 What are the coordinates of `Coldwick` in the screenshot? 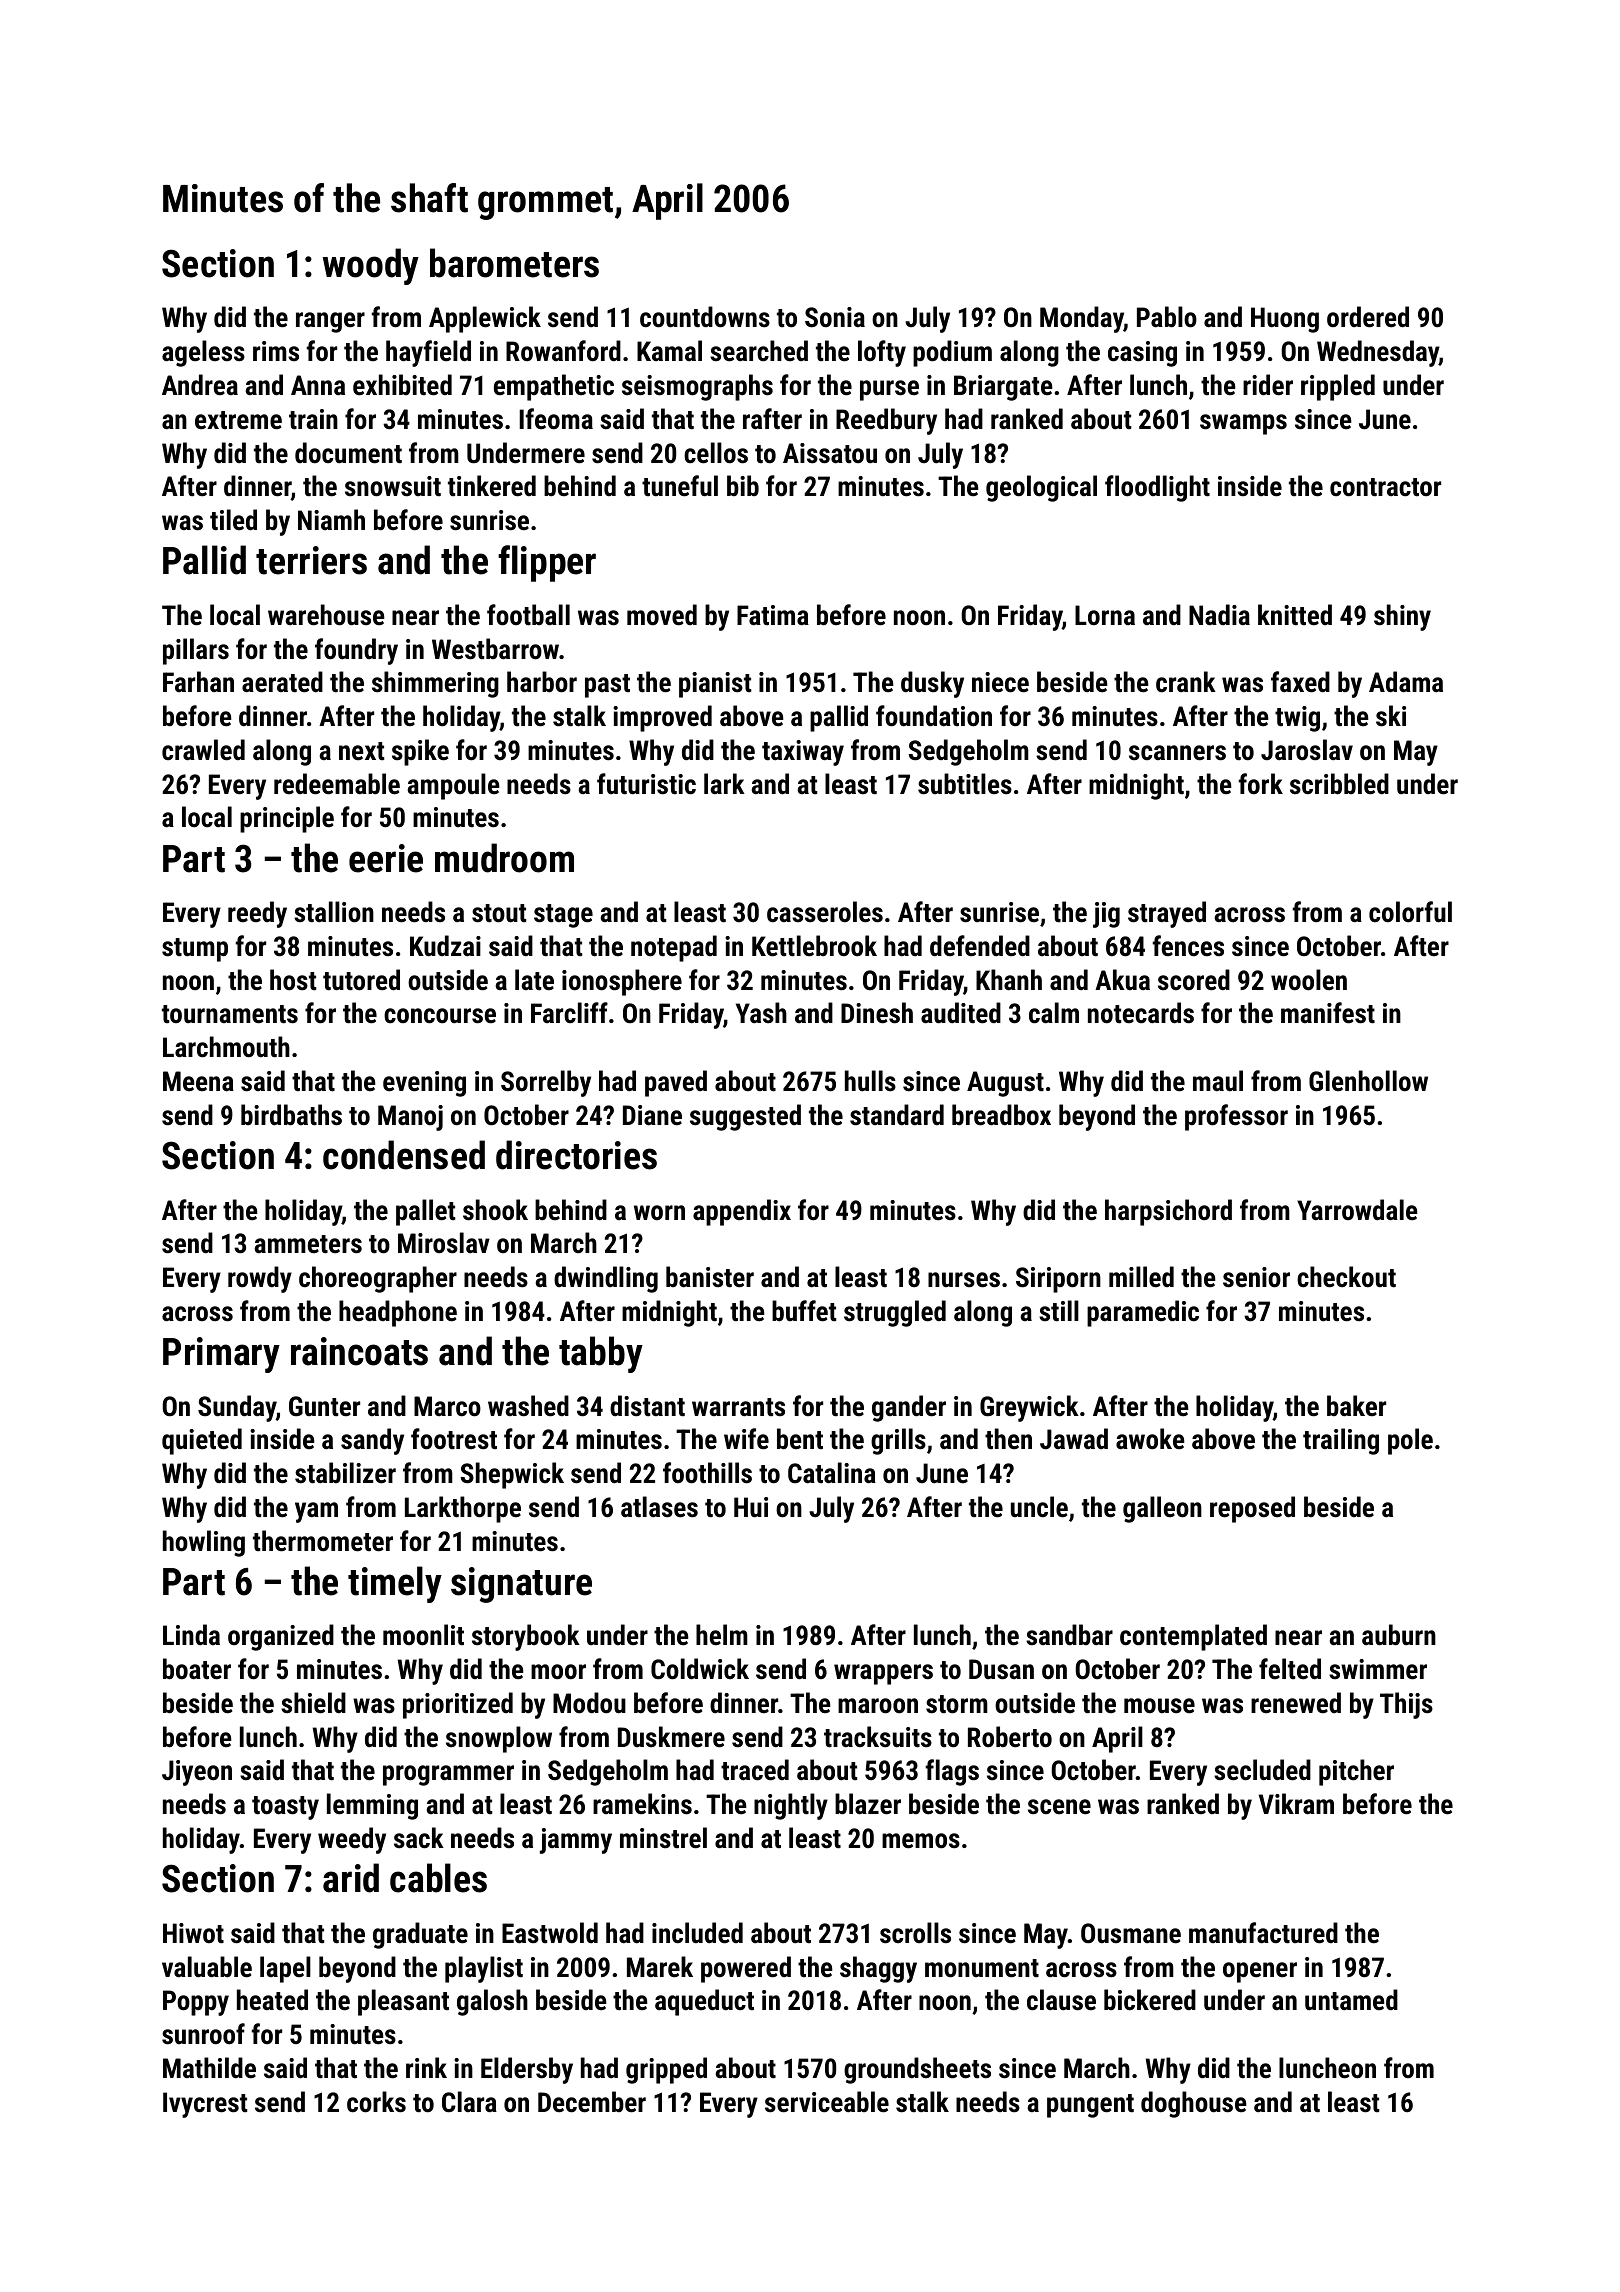 It's located at (700, 1669).
